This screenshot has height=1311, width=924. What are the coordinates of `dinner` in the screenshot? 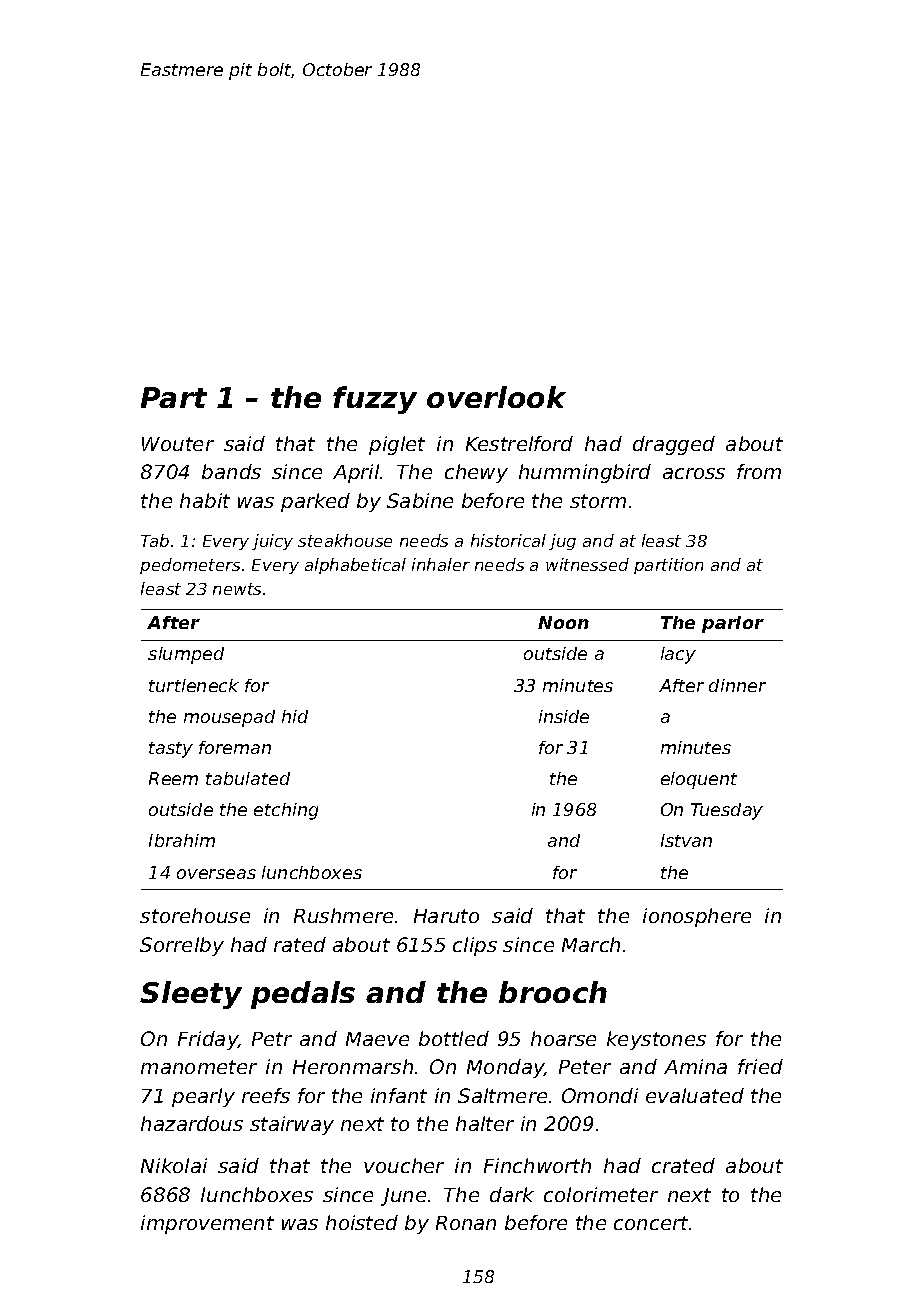 It's located at (737, 685).
